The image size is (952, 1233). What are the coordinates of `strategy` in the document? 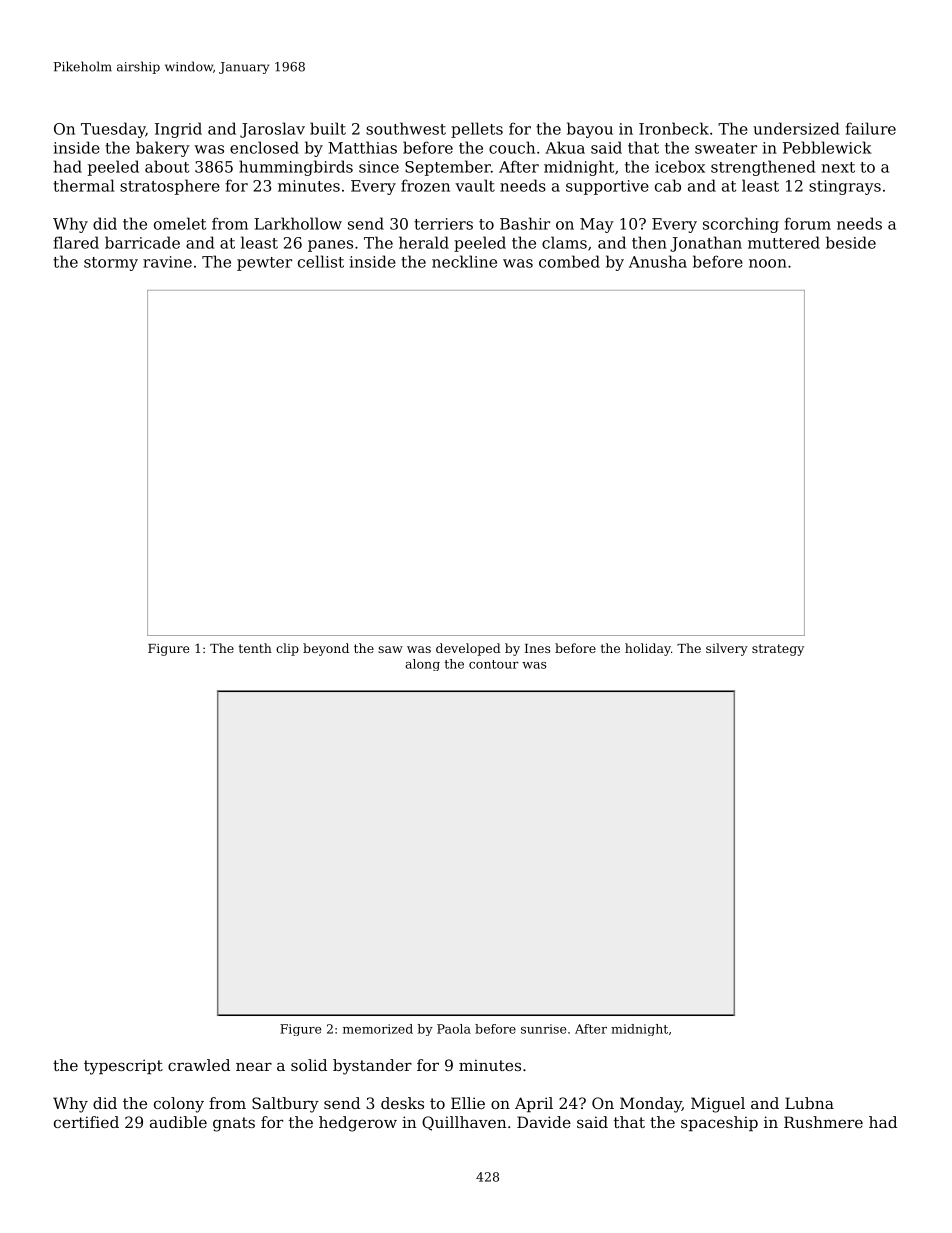 It's located at (778, 650).
